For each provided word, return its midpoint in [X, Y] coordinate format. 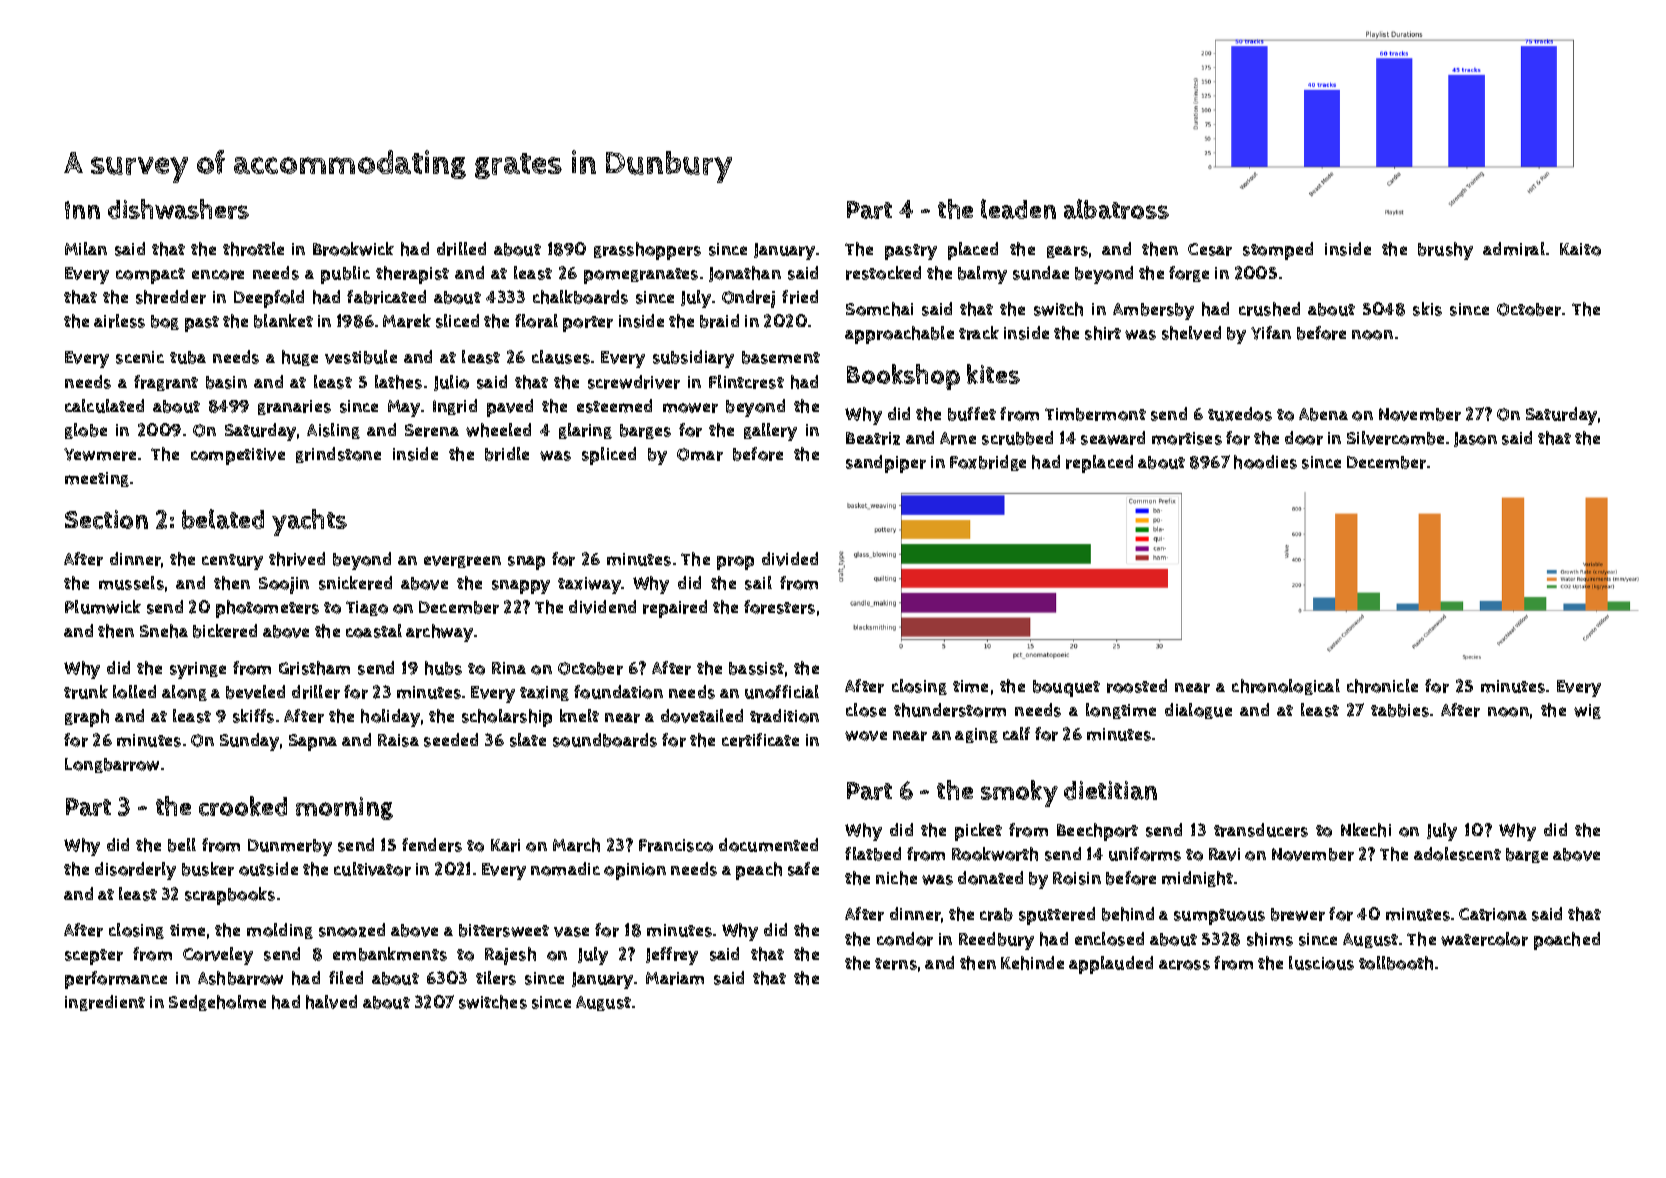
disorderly [135, 871]
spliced [609, 456]
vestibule [361, 357]
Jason [1475, 439]
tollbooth [1396, 963]
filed [346, 977]
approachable [899, 335]
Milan [86, 248]
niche [896, 878]
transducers [1261, 830]
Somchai [879, 309]
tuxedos [1240, 414]
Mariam [675, 978]
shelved [1191, 333]
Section [106, 519]
